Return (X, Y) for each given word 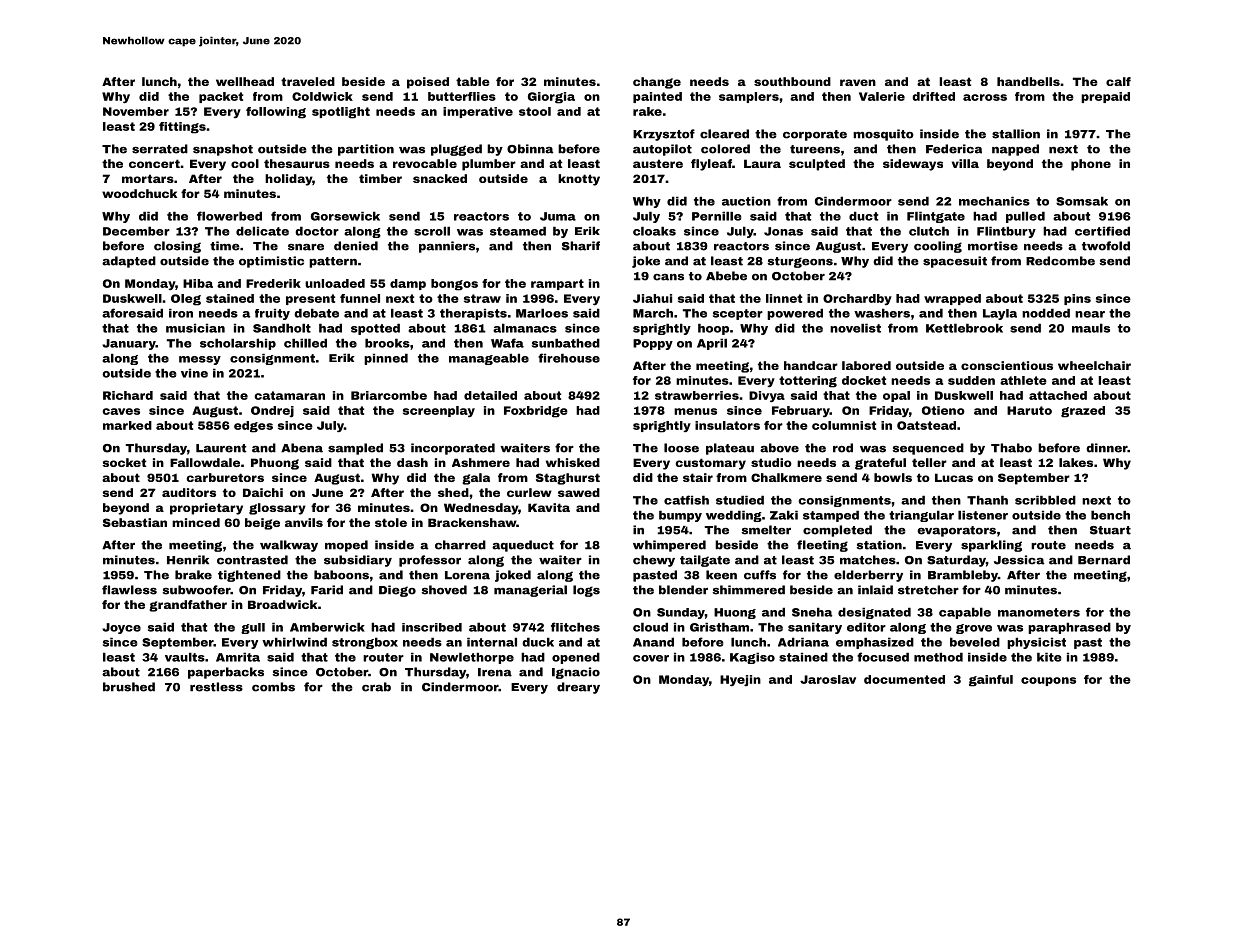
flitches (575, 627)
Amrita (238, 657)
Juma (558, 216)
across (985, 97)
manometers (1039, 612)
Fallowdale (205, 462)
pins (1077, 299)
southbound (792, 81)
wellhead (245, 81)
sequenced (928, 449)
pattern (333, 262)
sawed (579, 492)
